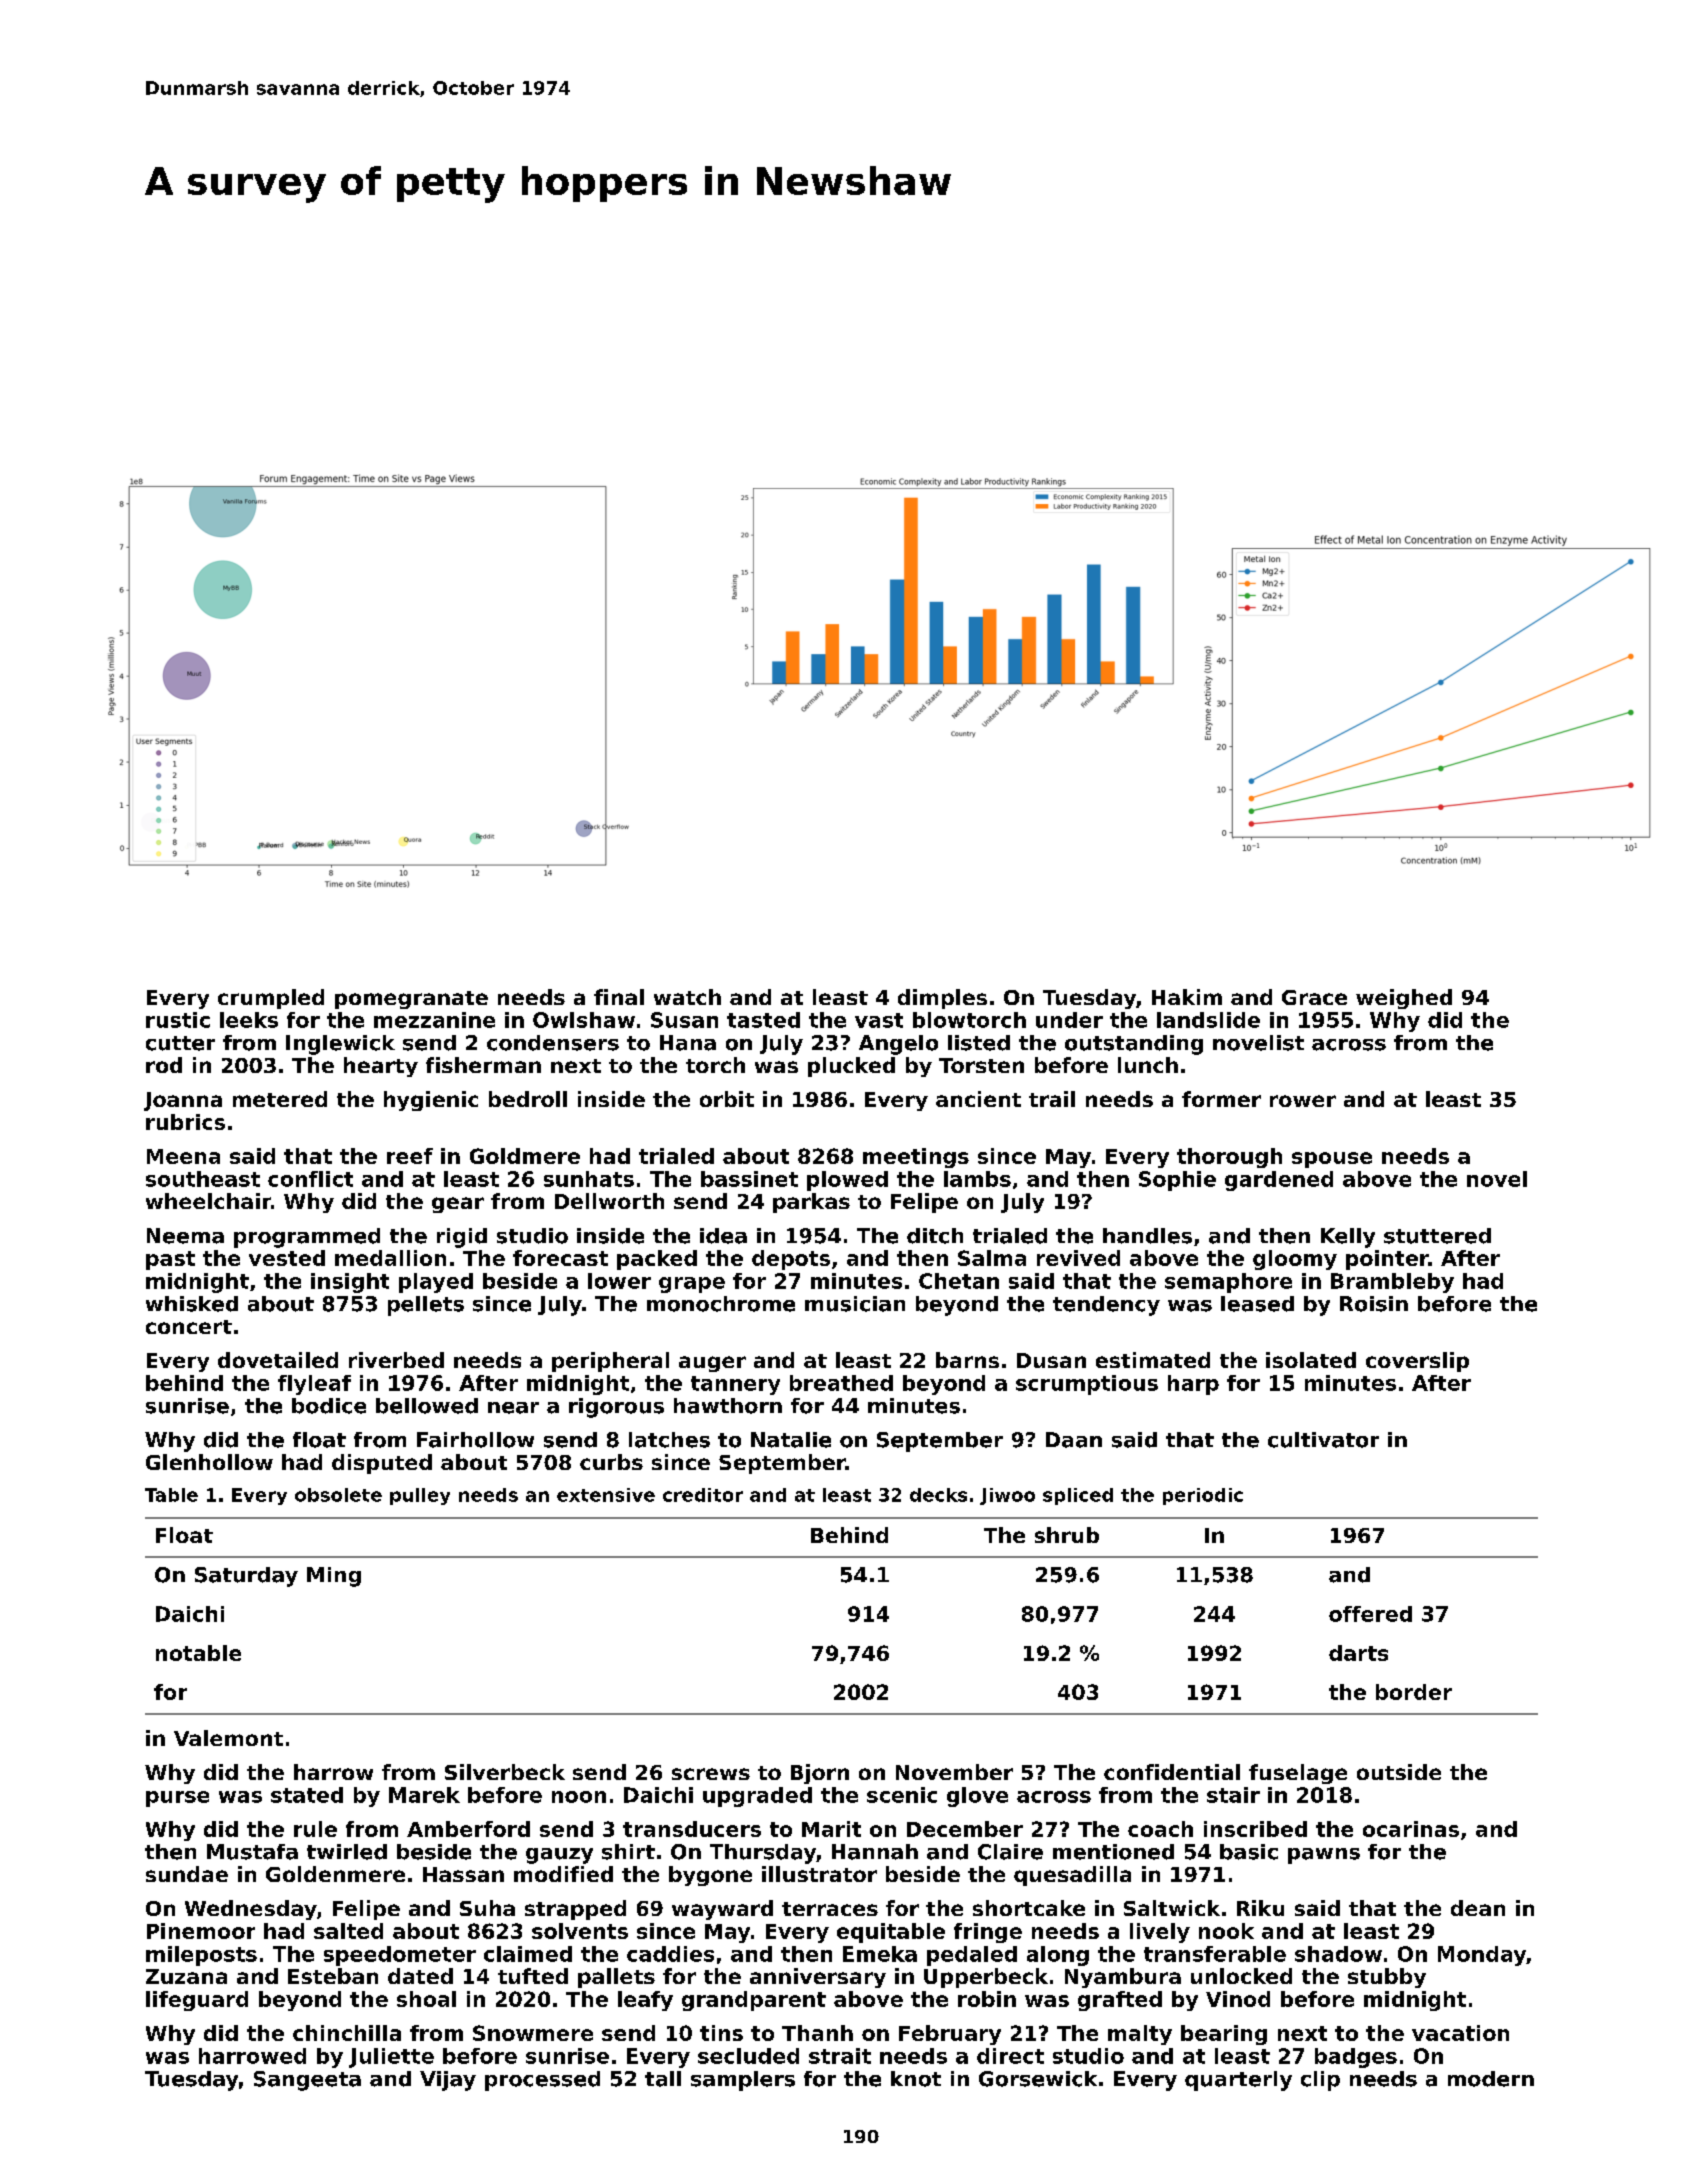 The image size is (1683, 2178). Describe the element at coordinates (528, 1954) in the page. I see `claimed` at that location.
